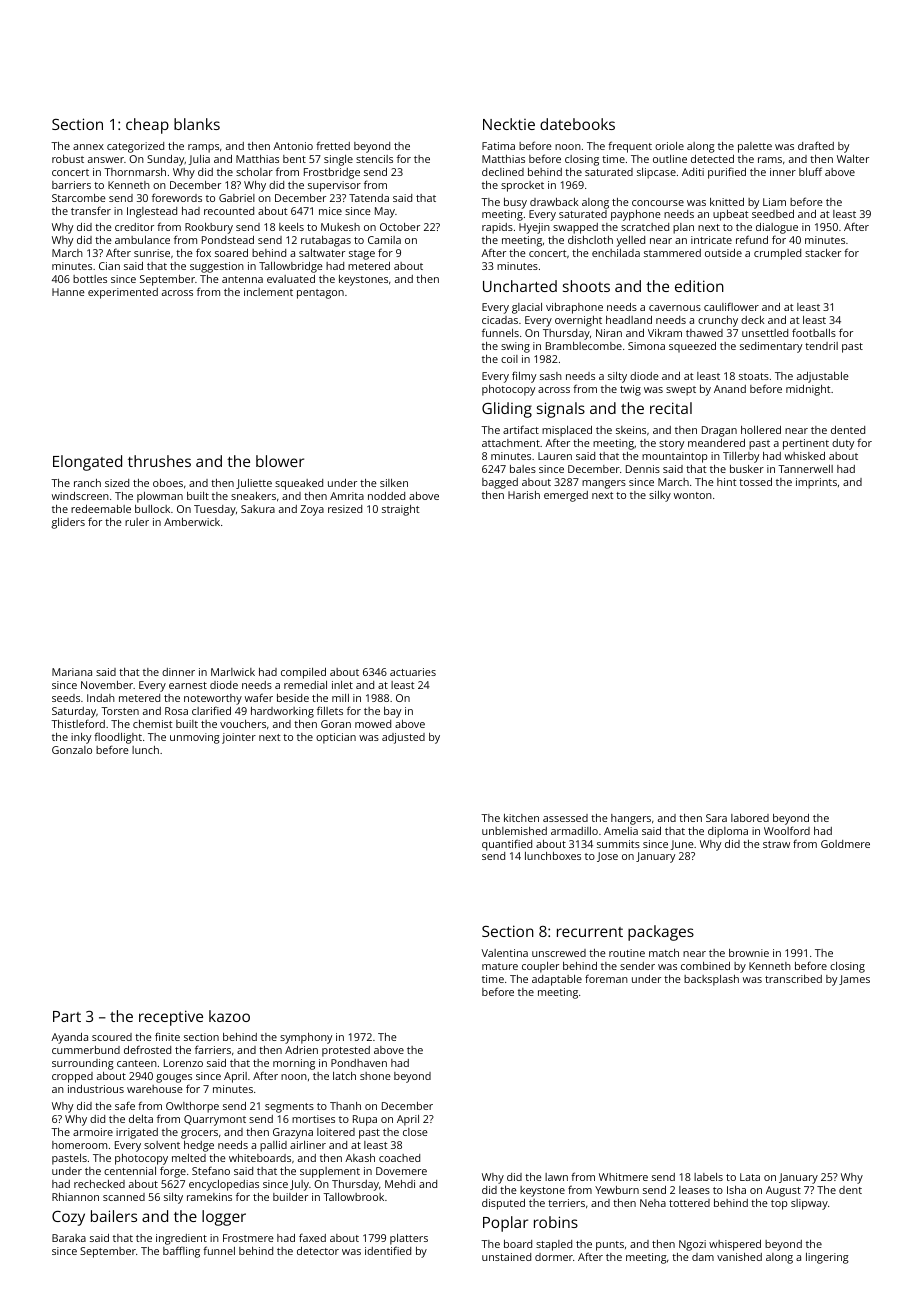  Describe the element at coordinates (509, 359) in the screenshot. I see `coil` at that location.
